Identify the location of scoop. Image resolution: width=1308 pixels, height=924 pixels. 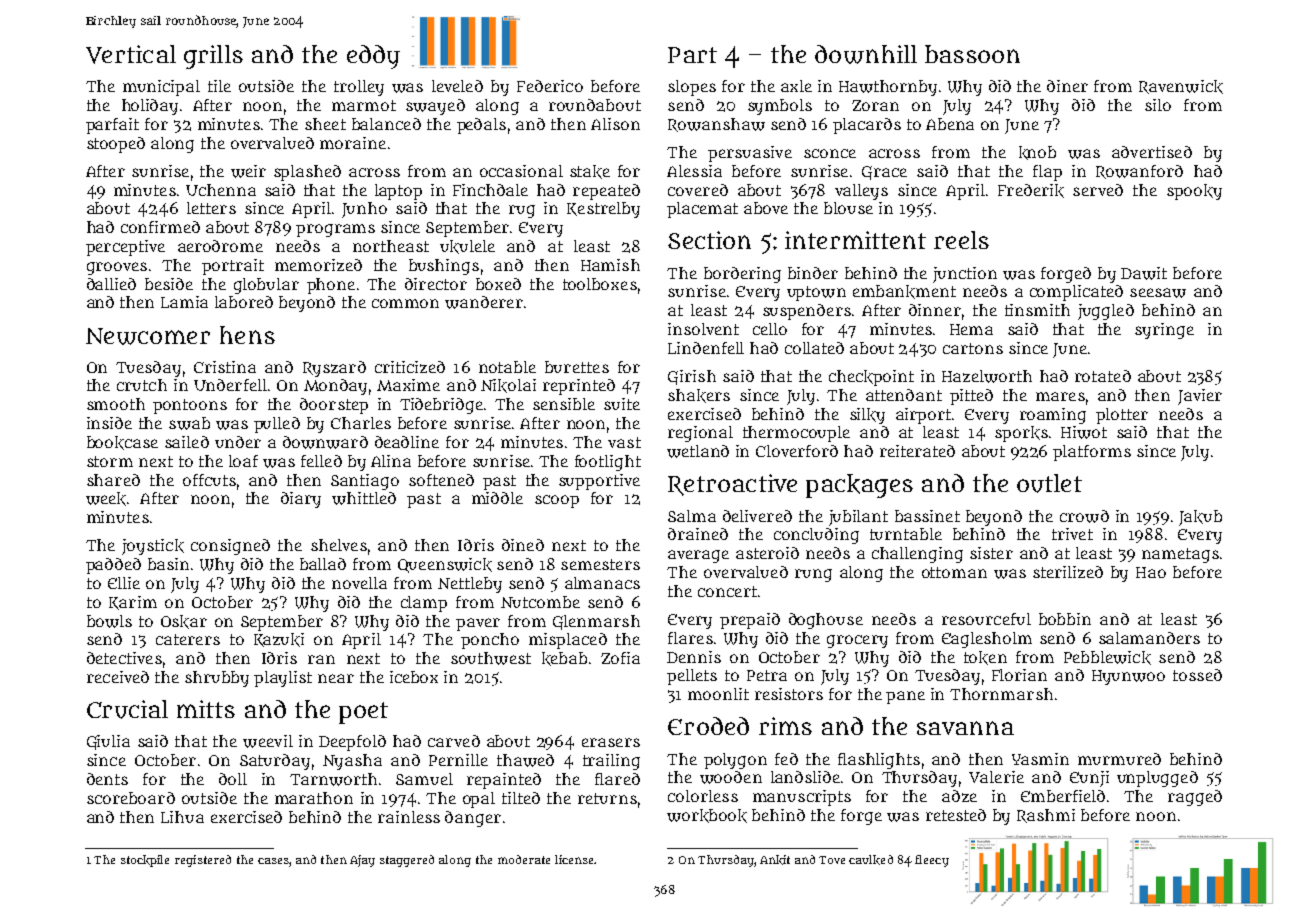
(557, 501).
